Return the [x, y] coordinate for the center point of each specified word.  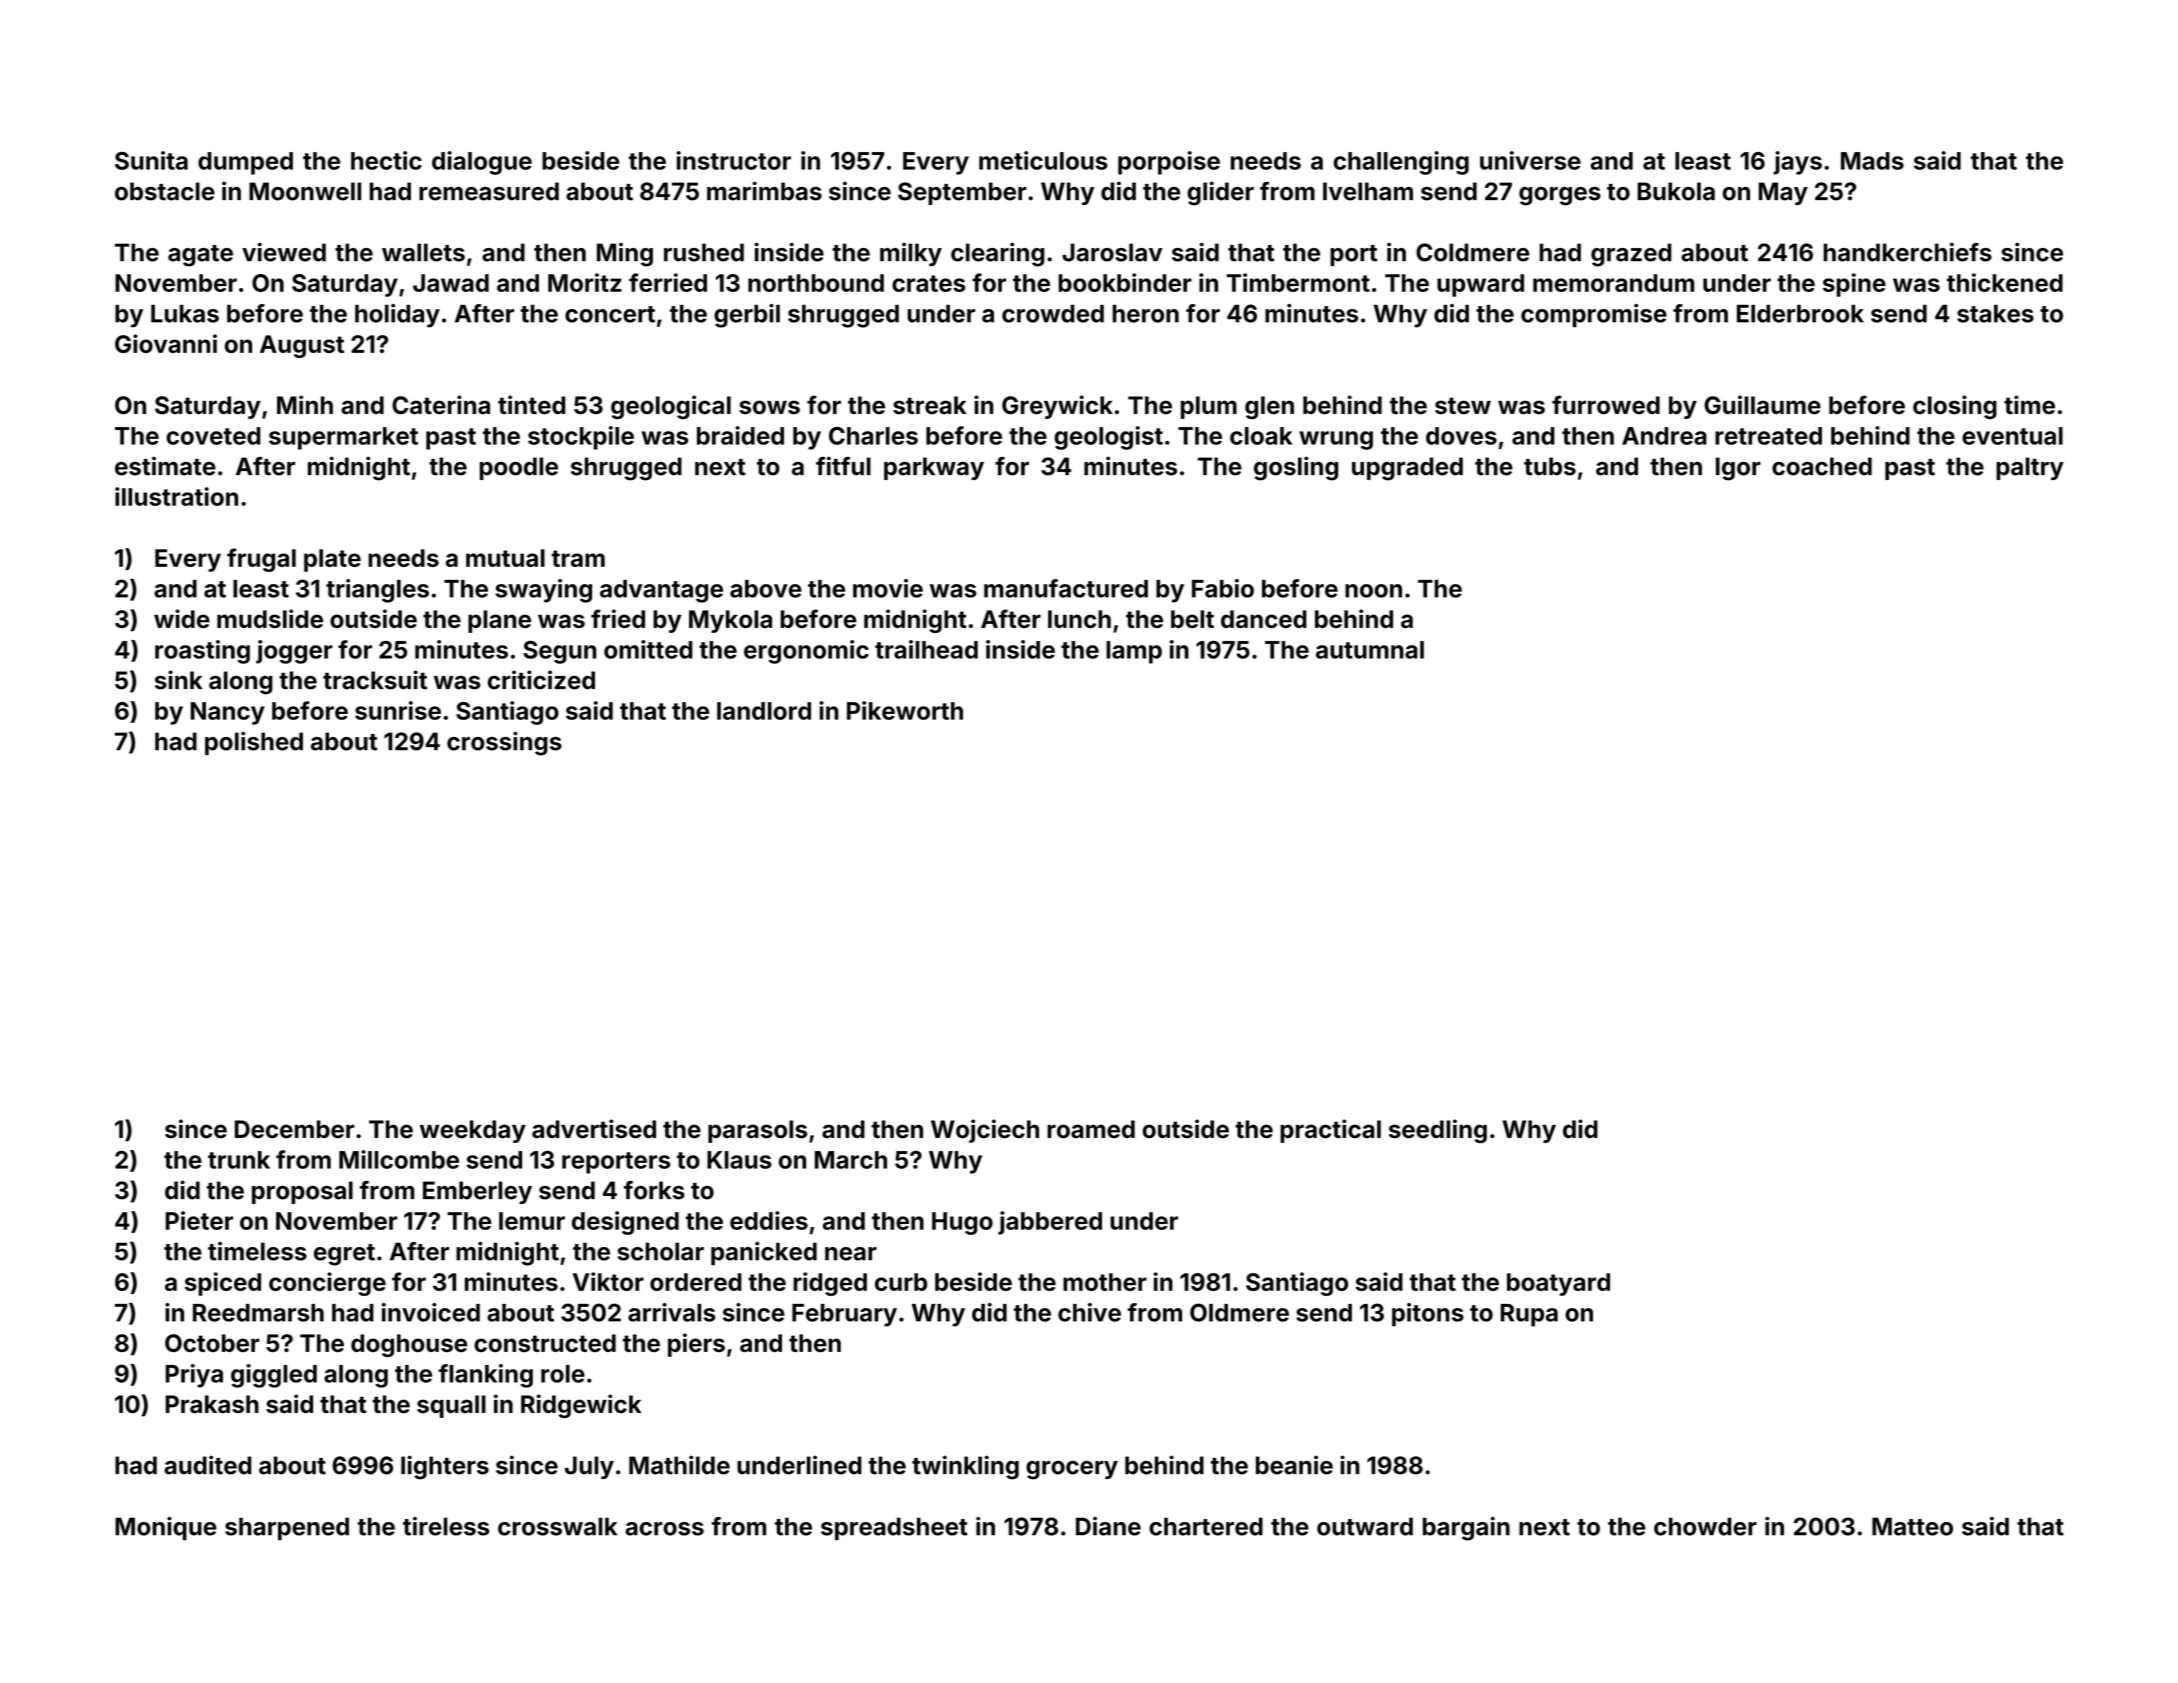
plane [499, 621]
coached [1822, 466]
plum [1209, 407]
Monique [166, 1528]
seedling [1438, 1131]
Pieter [199, 1220]
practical [1330, 1131]
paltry [2030, 468]
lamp [1134, 652]
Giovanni [166, 343]
